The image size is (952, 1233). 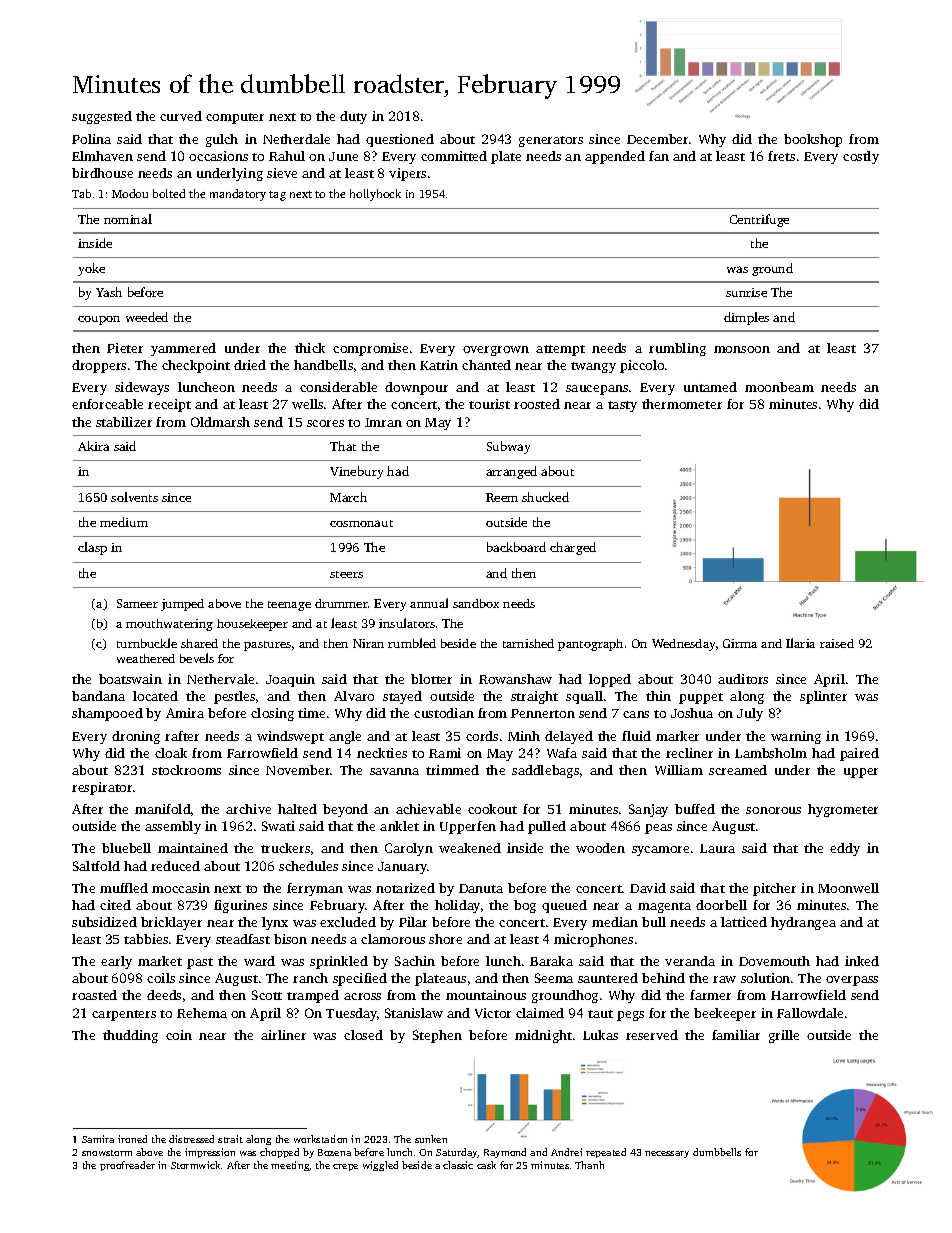 What do you see at coordinates (615, 157) in the document?
I see `appended` at bounding box center [615, 157].
